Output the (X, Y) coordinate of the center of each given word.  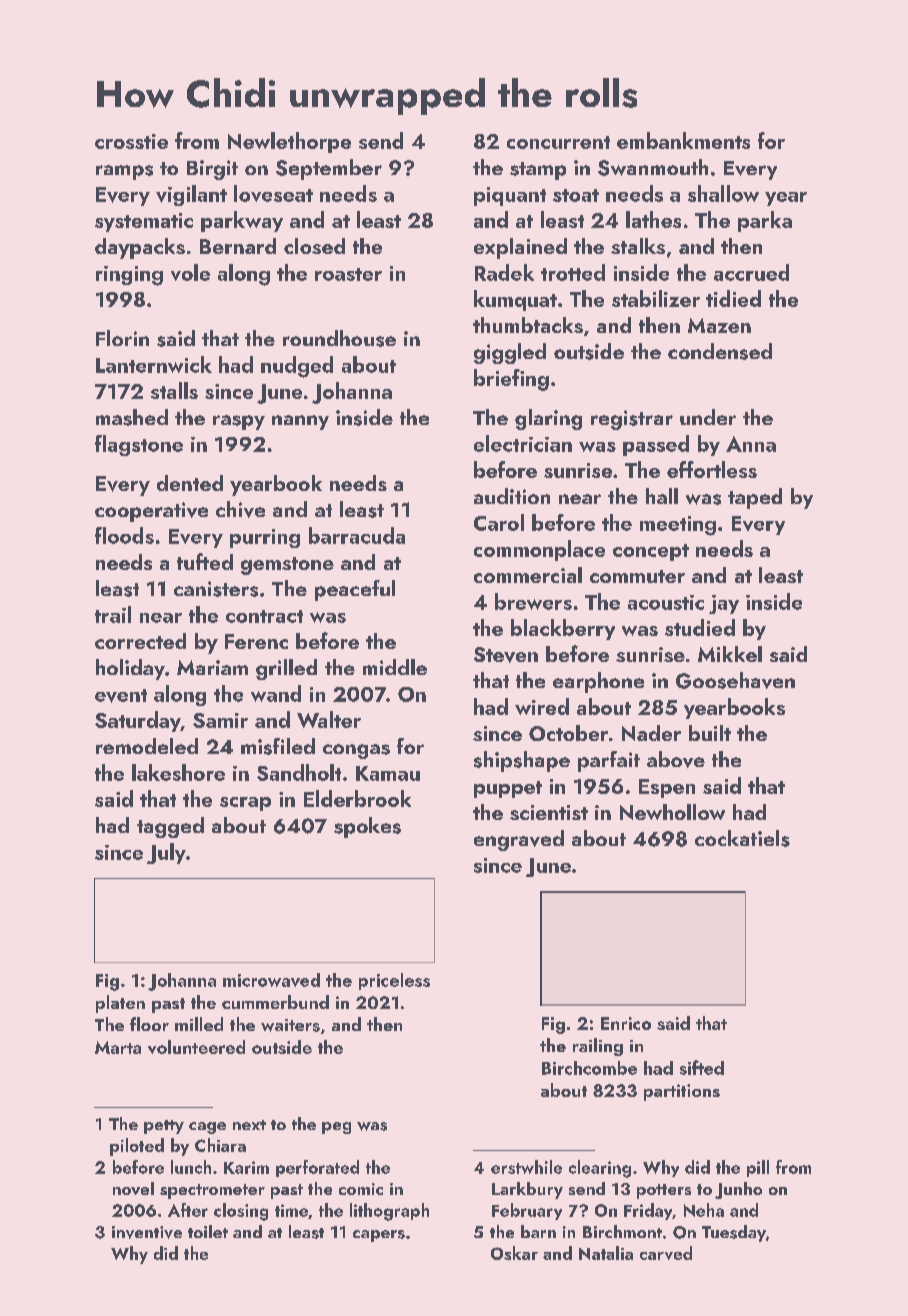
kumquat (515, 300)
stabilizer (656, 298)
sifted (702, 1067)
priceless (394, 981)
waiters (290, 1025)
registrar (632, 420)
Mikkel (730, 654)
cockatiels (742, 838)
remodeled (147, 746)
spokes (367, 827)
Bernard (238, 246)
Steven (506, 655)
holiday (130, 669)
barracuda (357, 535)
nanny (300, 422)
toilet (208, 1231)
